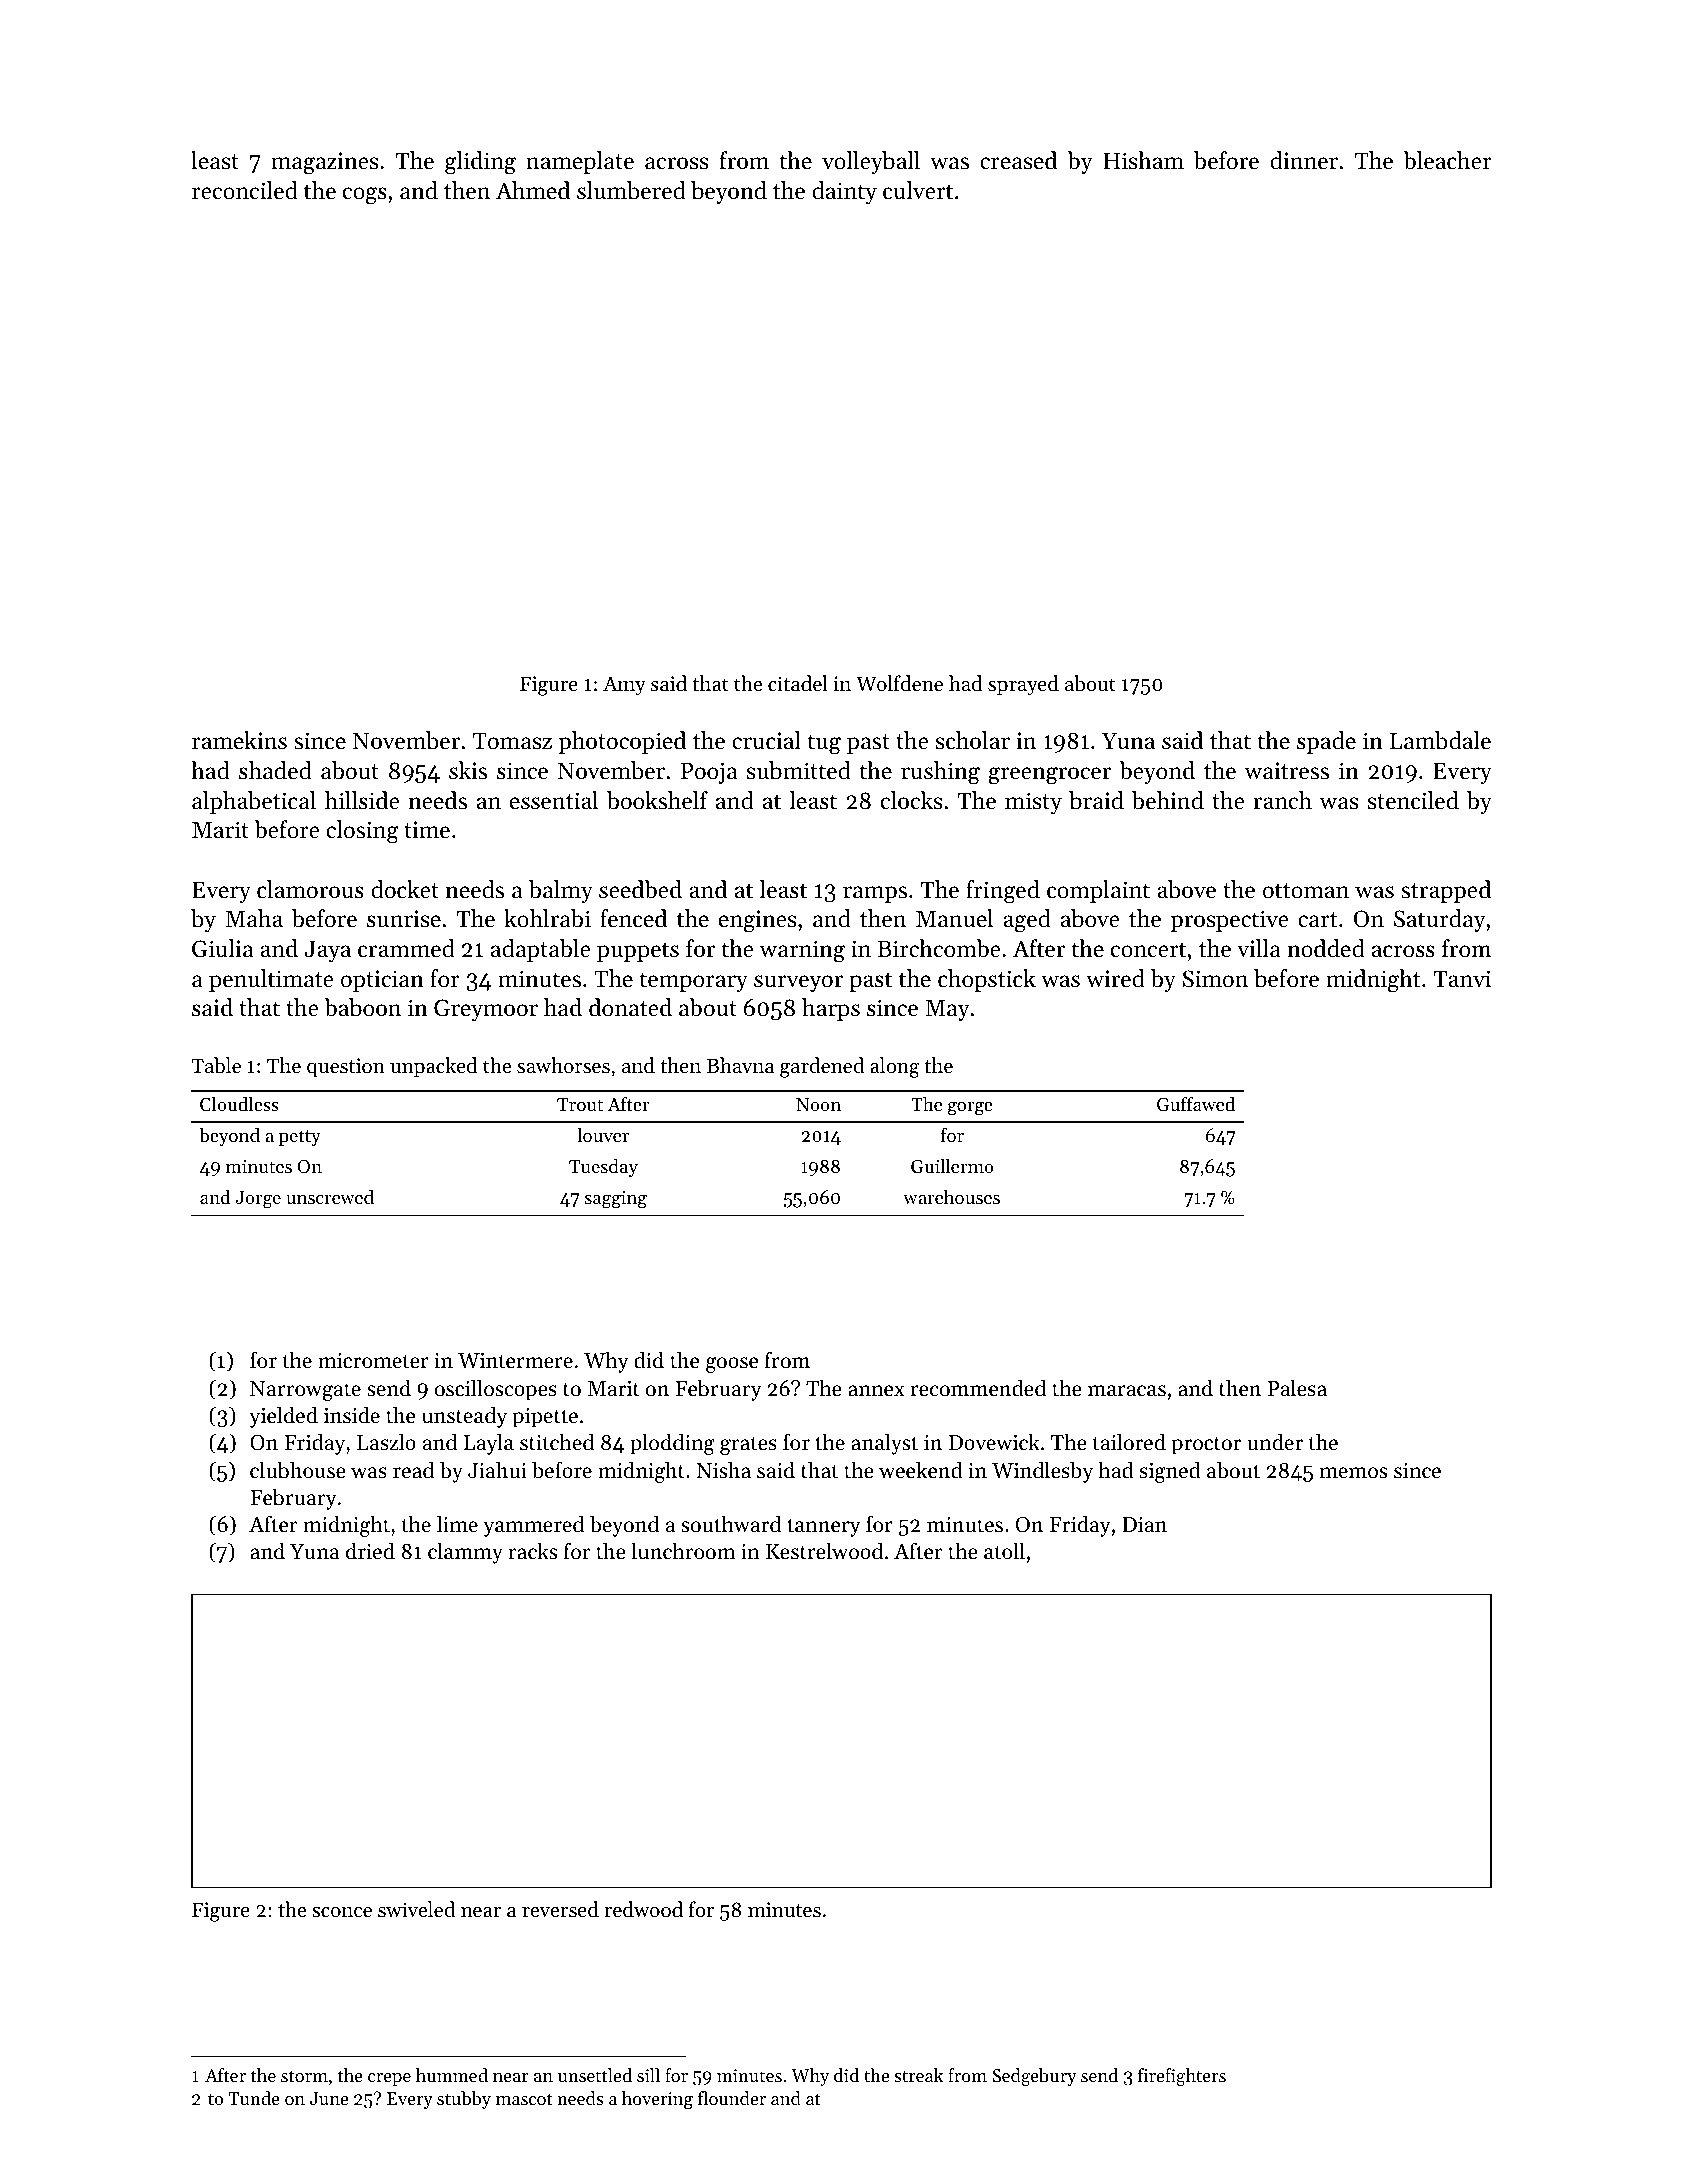 Image resolution: width=1683 pixels, height=2178 pixels. What do you see at coordinates (352, 1415) in the screenshot?
I see `inside` at bounding box center [352, 1415].
